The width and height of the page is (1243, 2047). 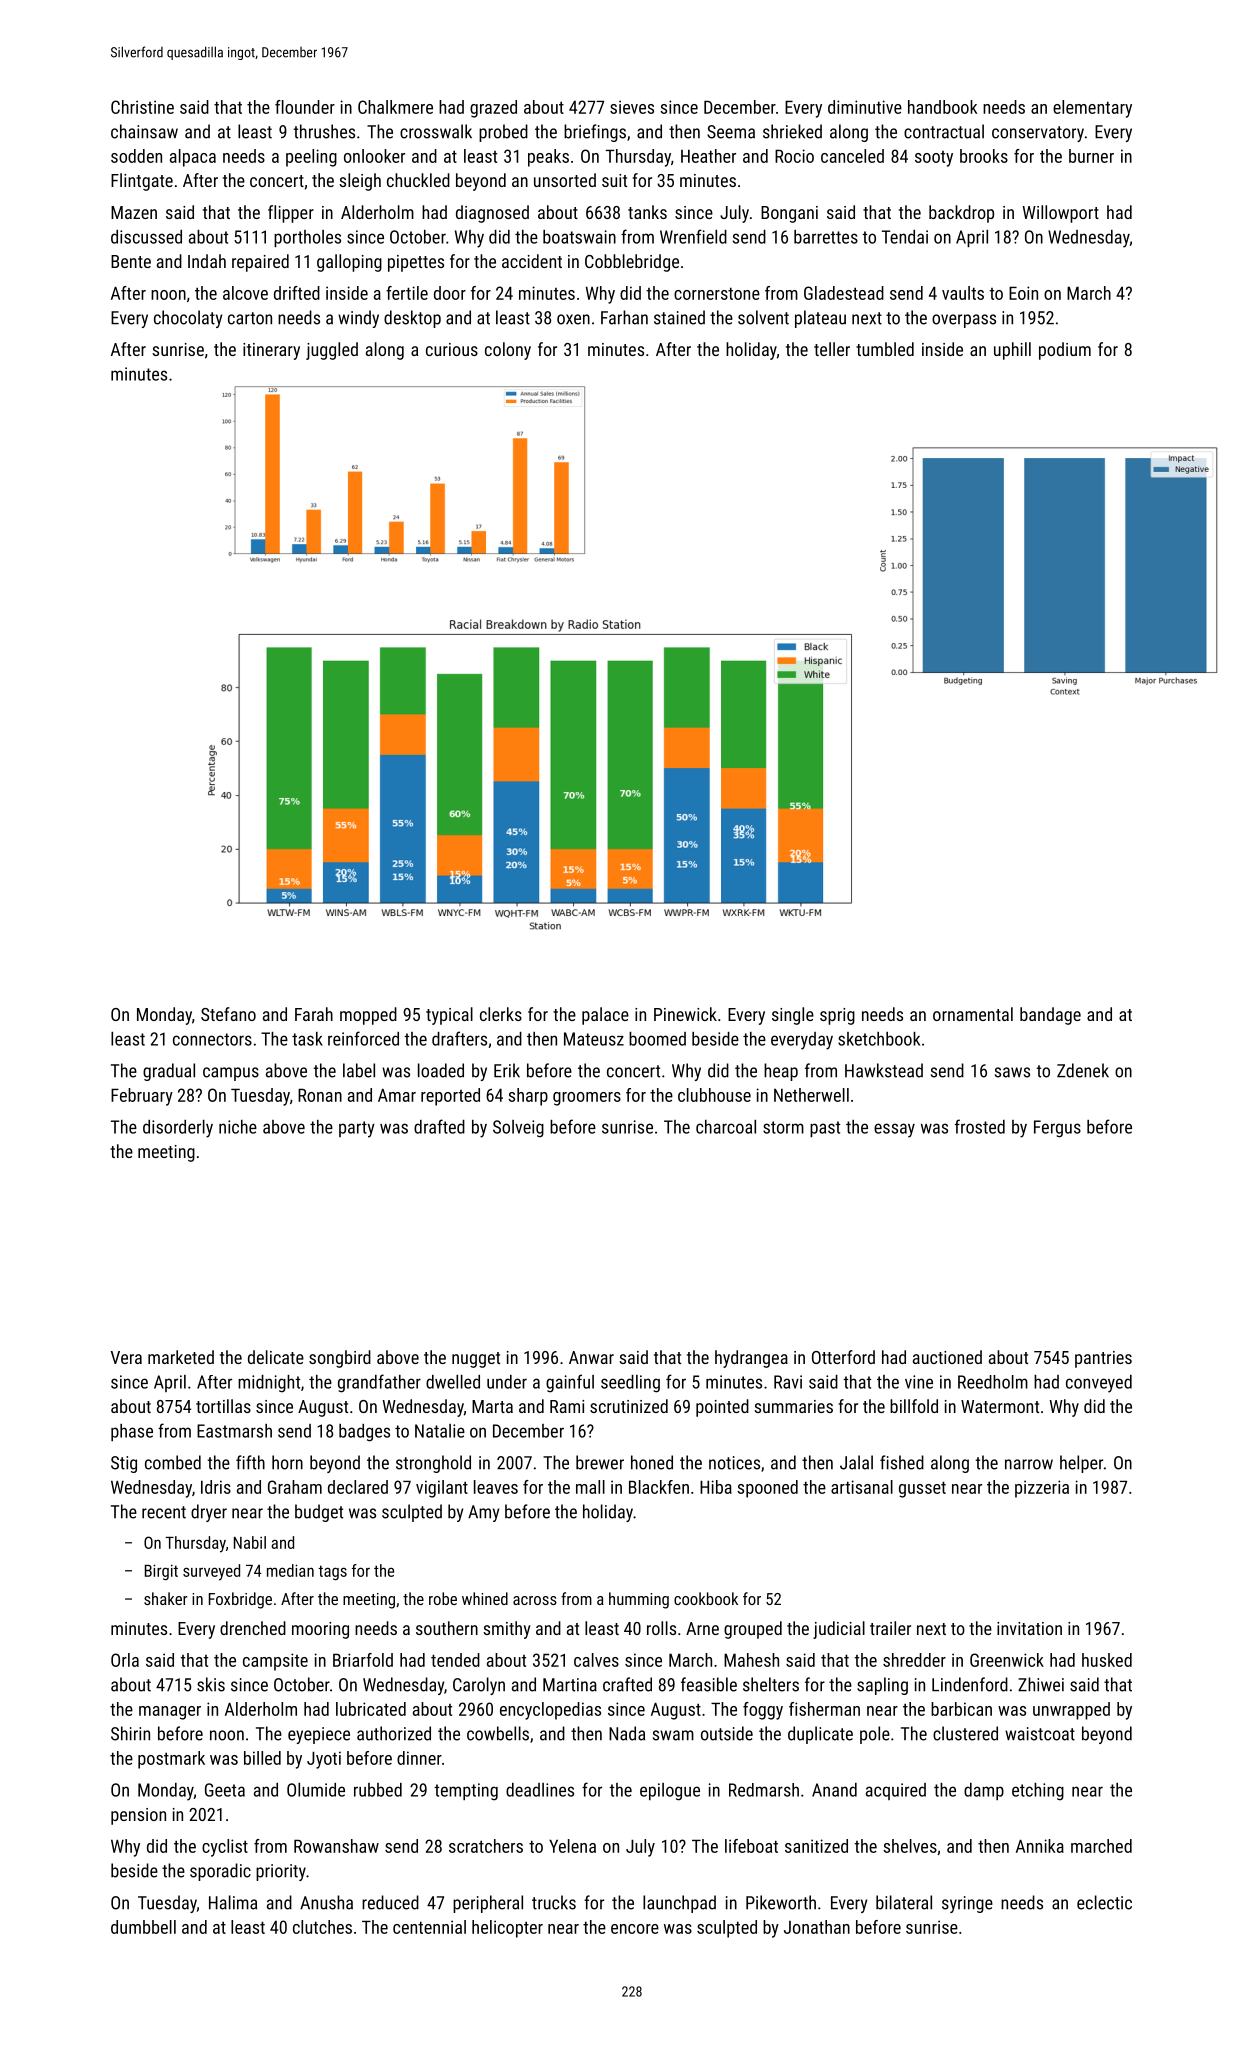 I want to click on mopped, so click(x=368, y=1016).
